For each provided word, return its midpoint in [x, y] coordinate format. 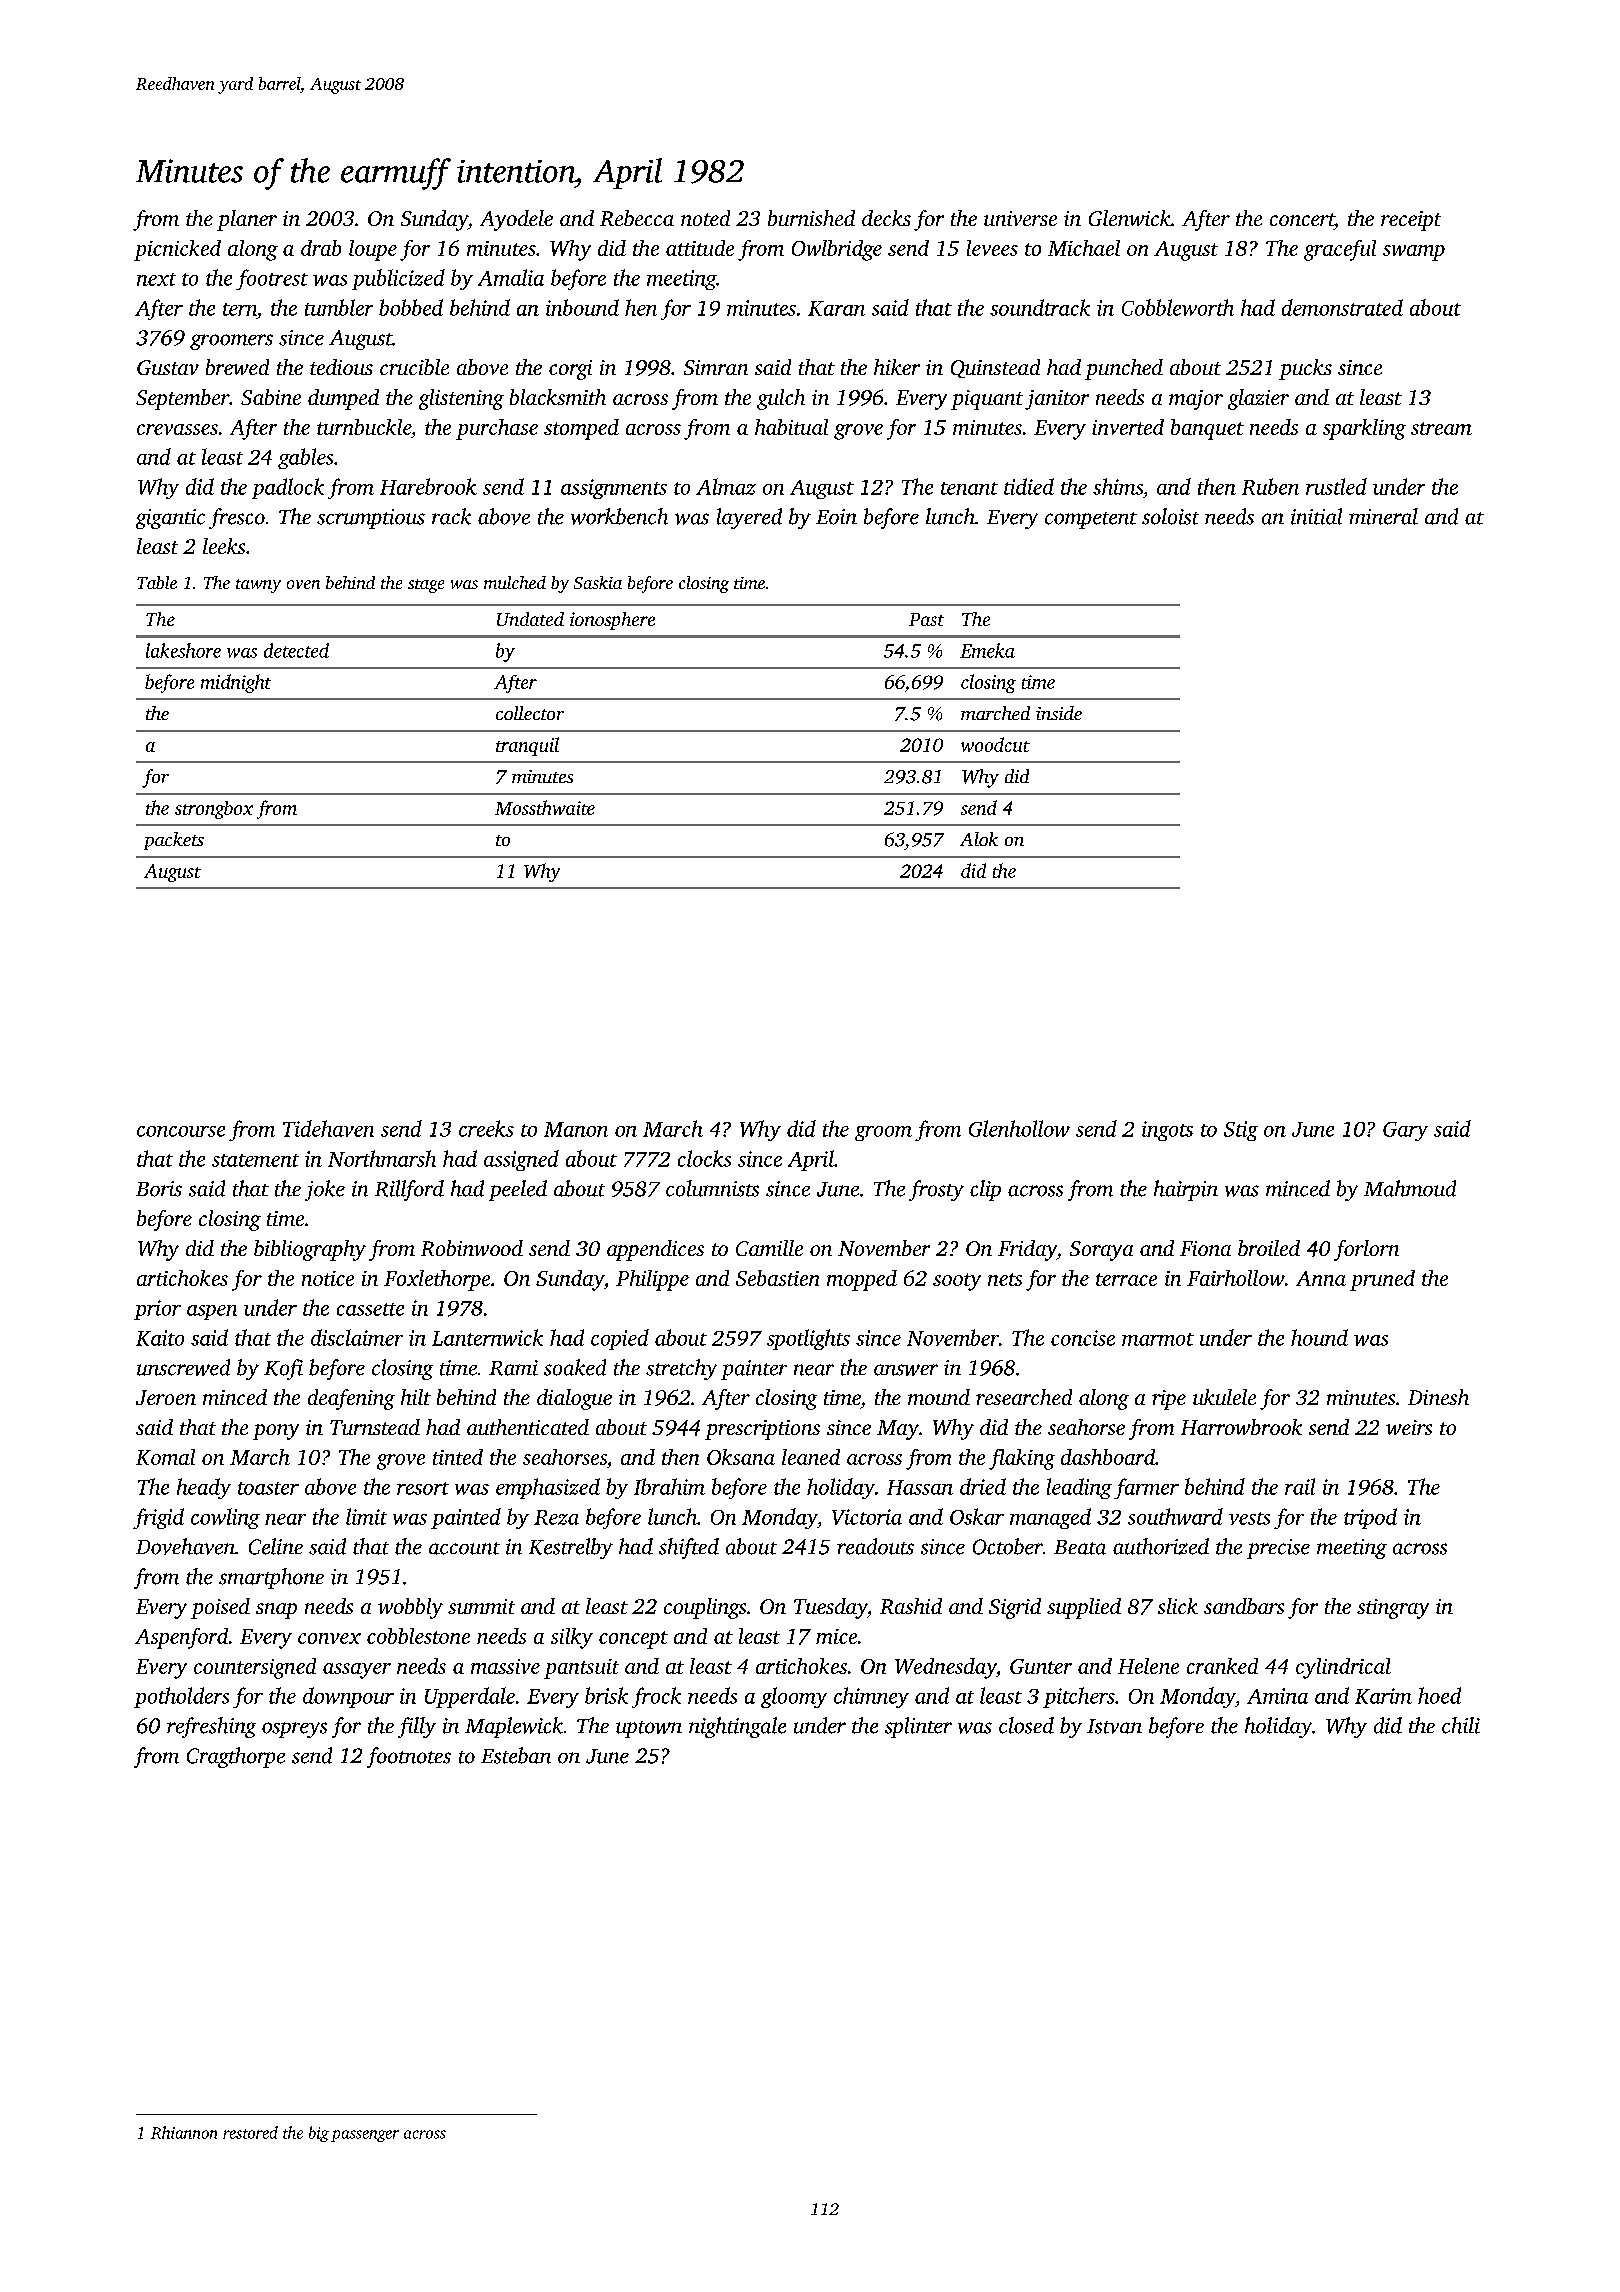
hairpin [1186, 1190]
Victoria [867, 1517]
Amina [1277, 1696]
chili [1461, 1725]
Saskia [598, 582]
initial [1316, 516]
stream [1441, 428]
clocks [704, 1158]
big [319, 2134]
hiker [897, 367]
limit [366, 1516]
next [156, 279]
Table [157, 582]
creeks [486, 1128]
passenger [365, 2136]
